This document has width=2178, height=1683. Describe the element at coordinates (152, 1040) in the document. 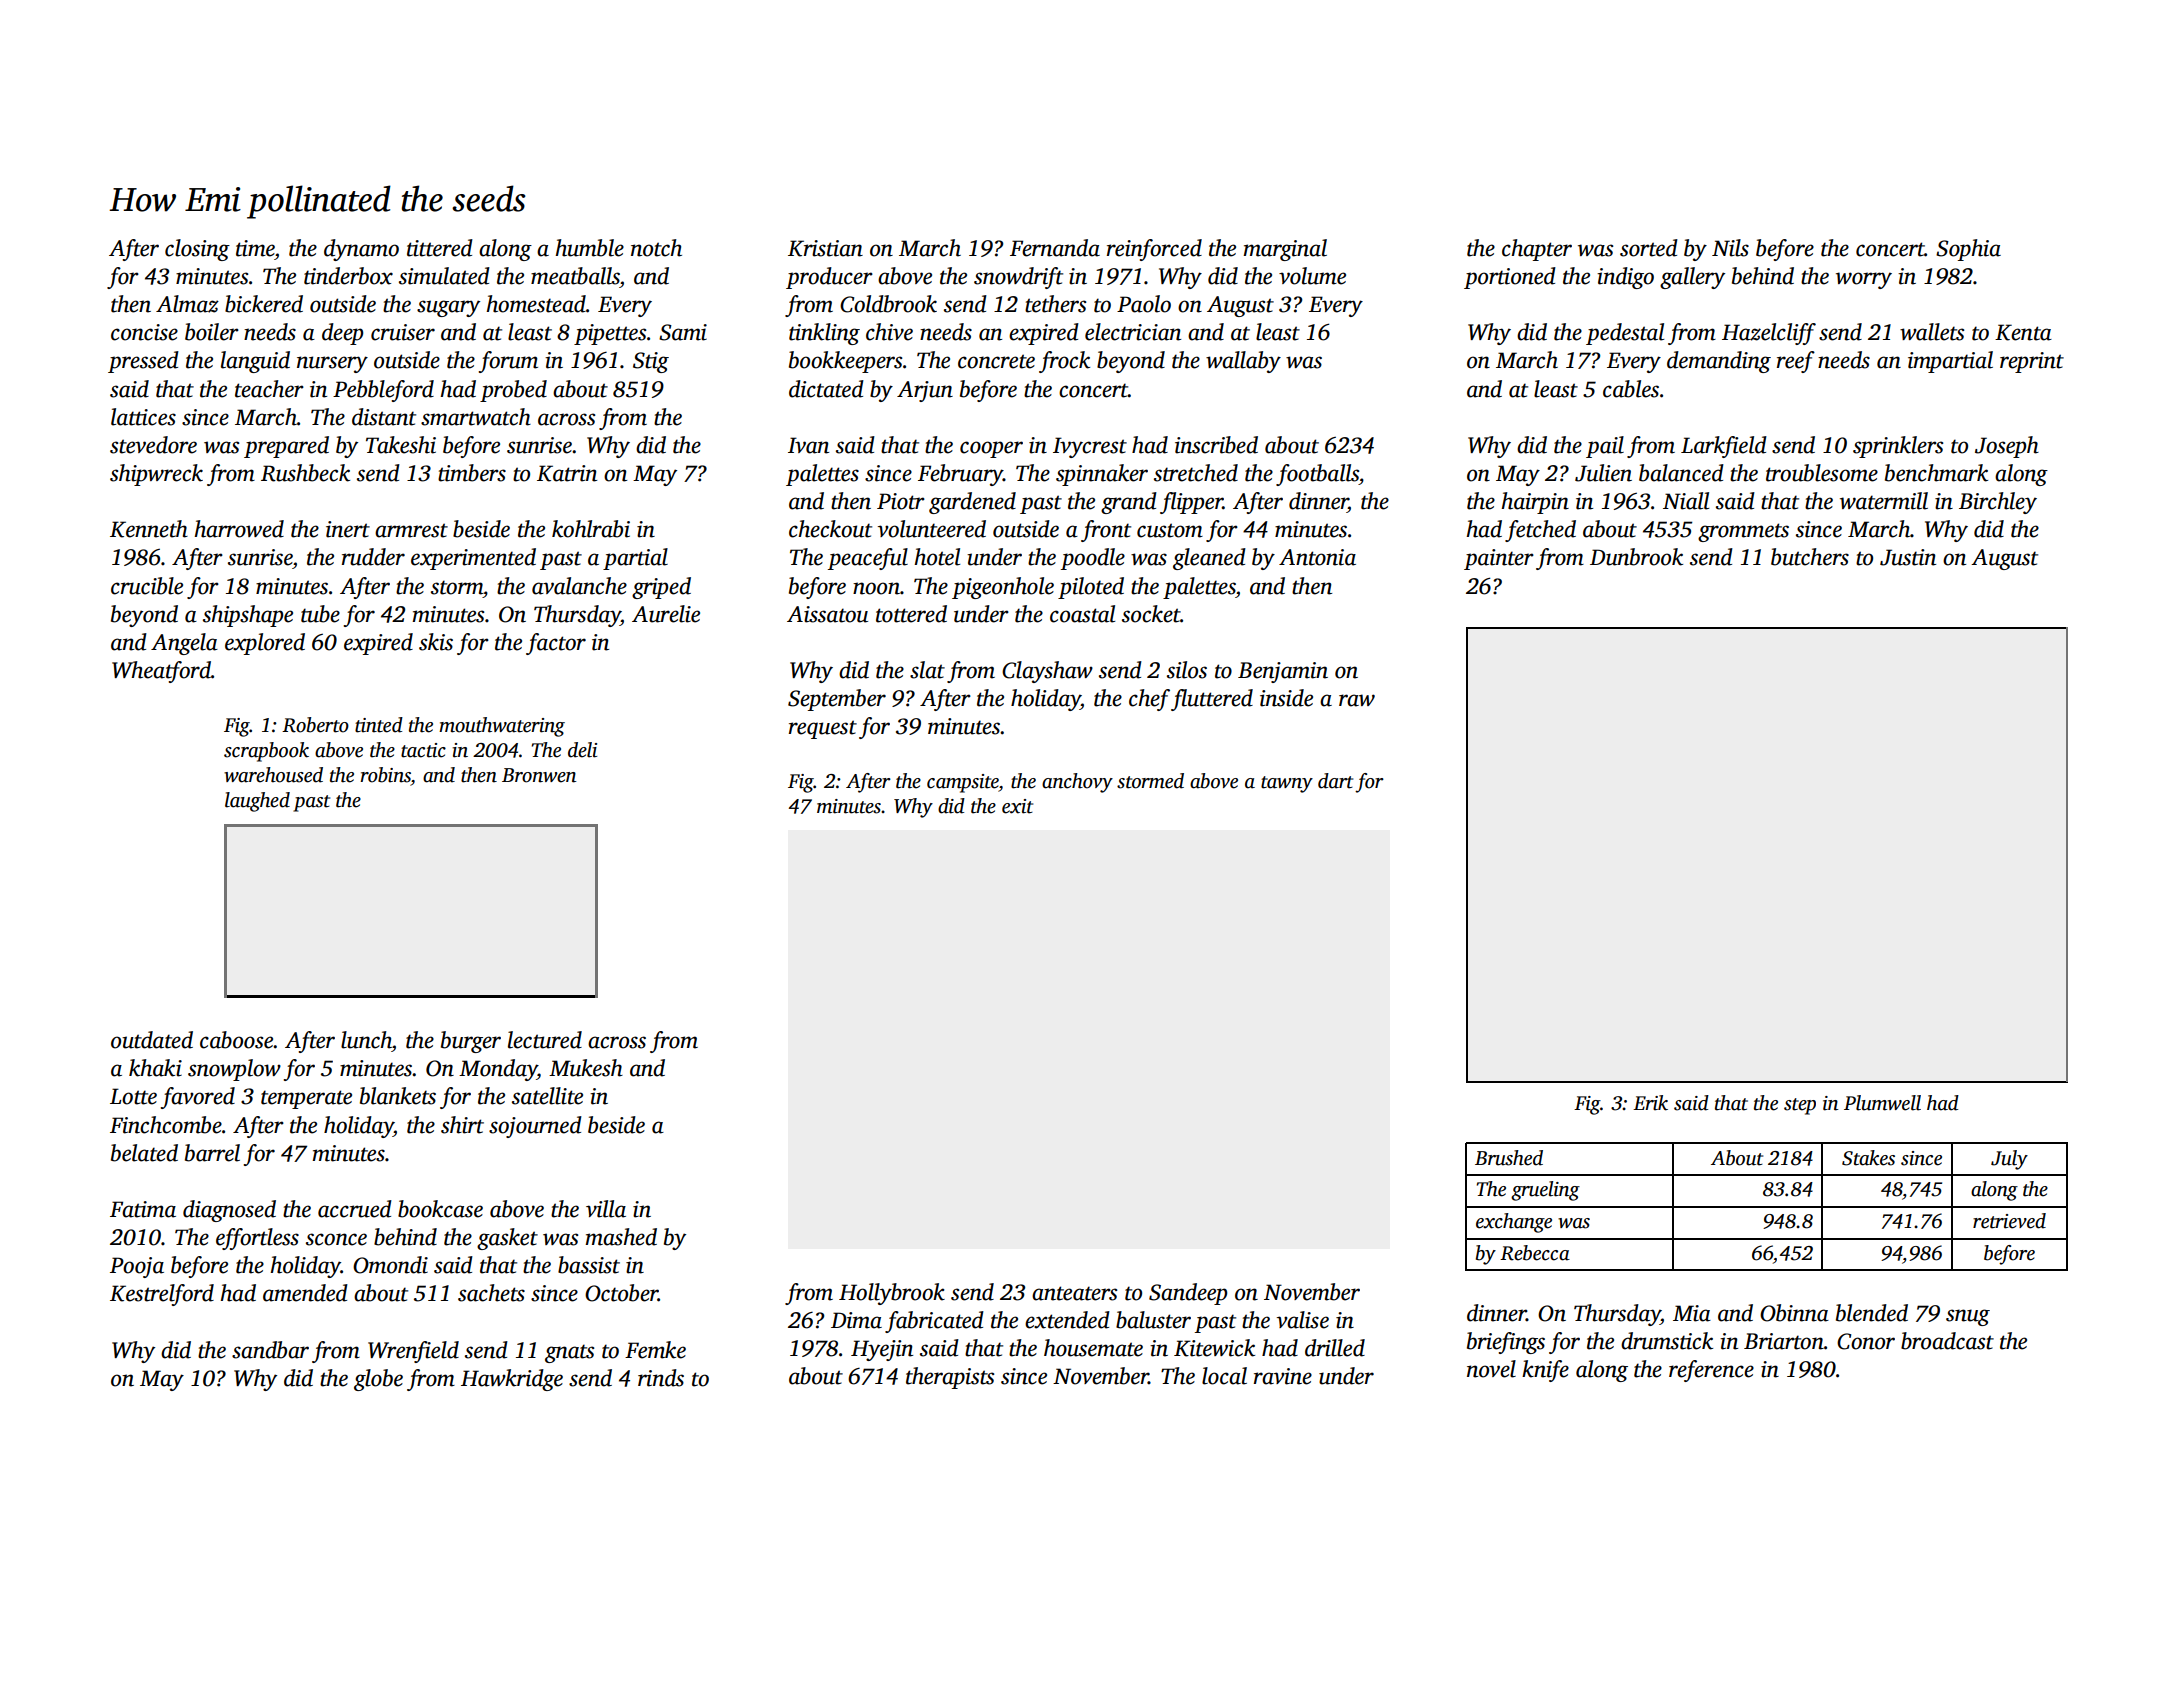

I see `outdated` at that location.
